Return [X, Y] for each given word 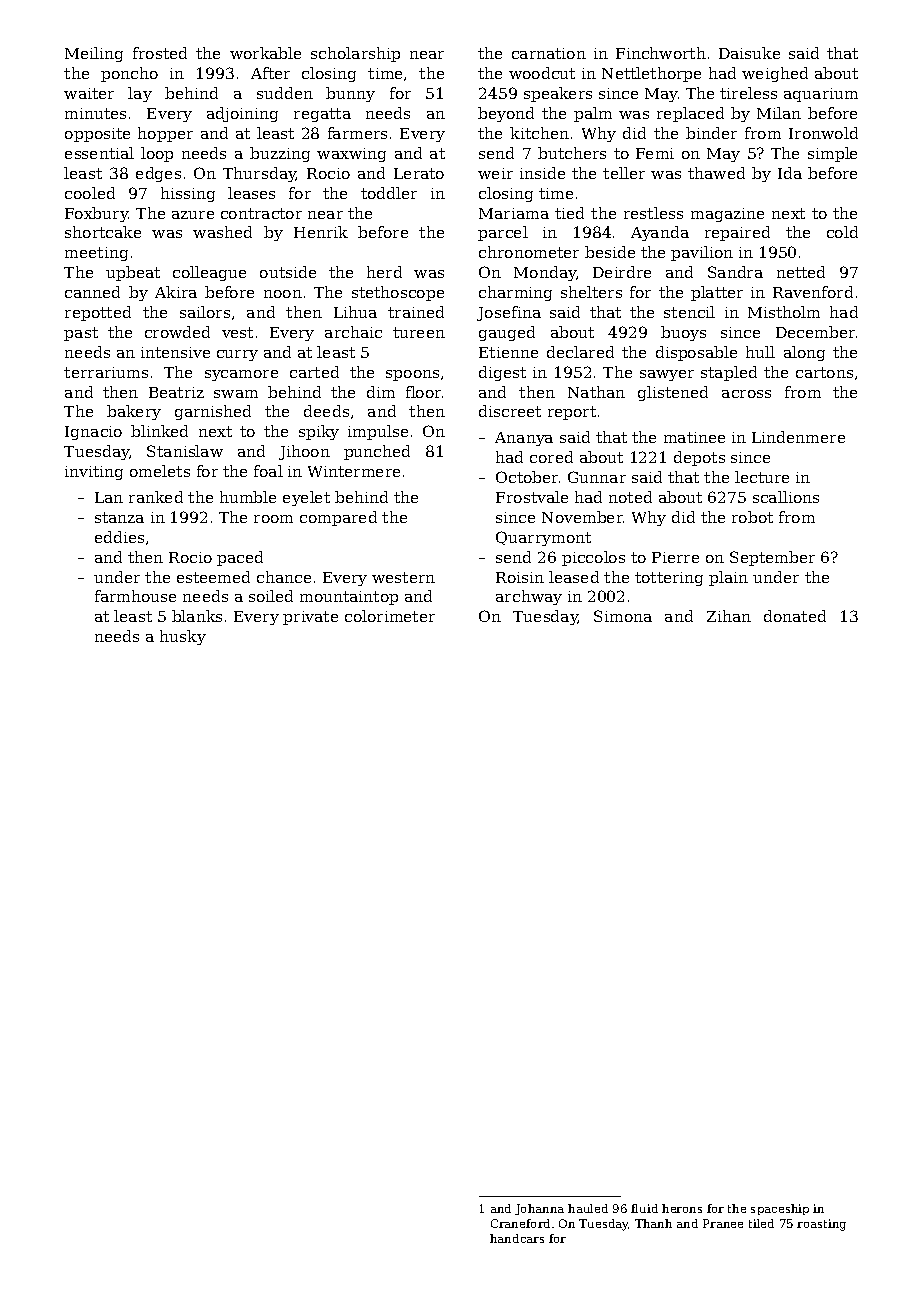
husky [183, 637]
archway [529, 597]
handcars [517, 1238]
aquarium [821, 95]
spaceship [780, 1209]
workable [265, 53]
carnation [549, 53]
